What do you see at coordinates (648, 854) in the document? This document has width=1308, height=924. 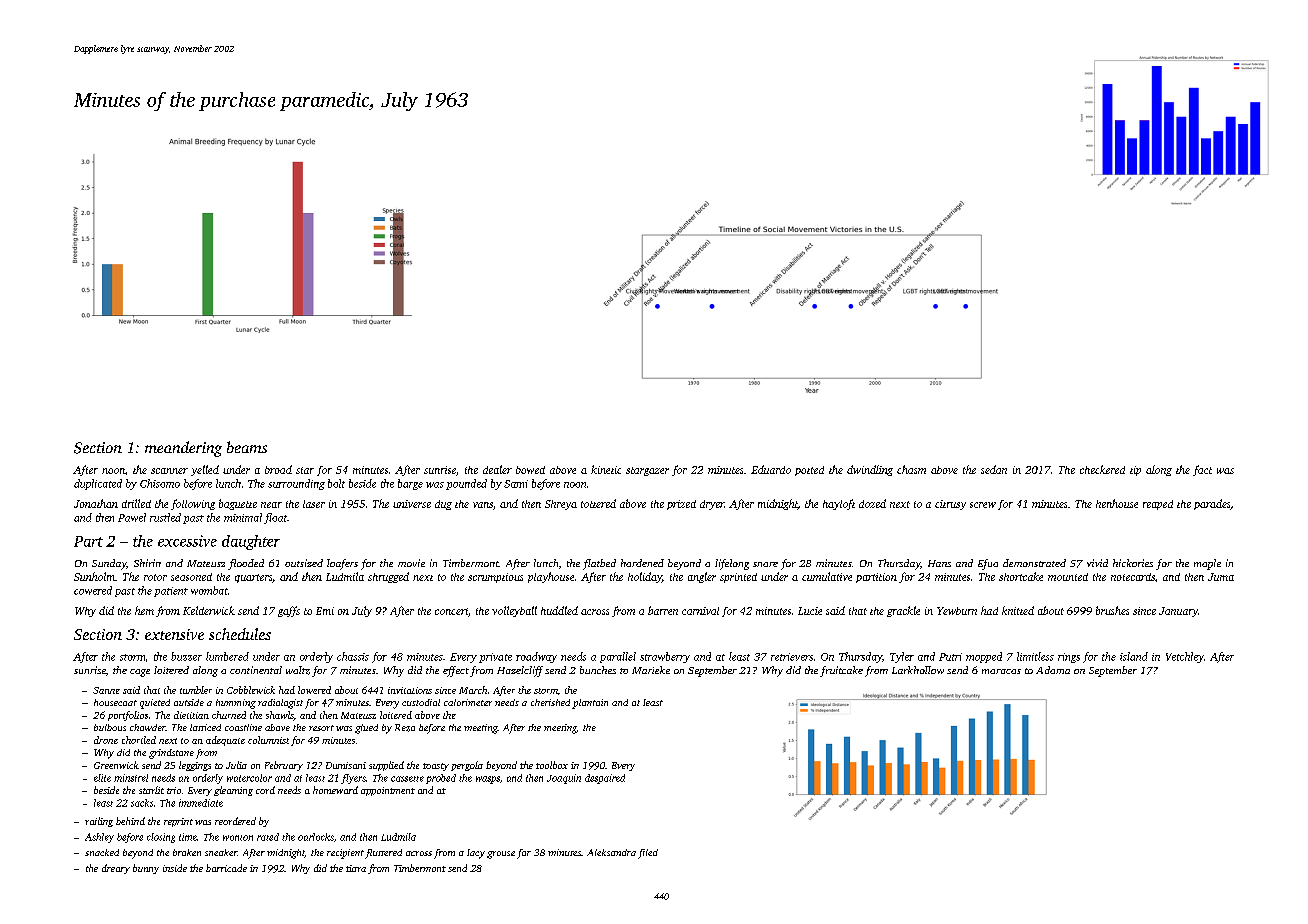 I see `filed` at bounding box center [648, 854].
